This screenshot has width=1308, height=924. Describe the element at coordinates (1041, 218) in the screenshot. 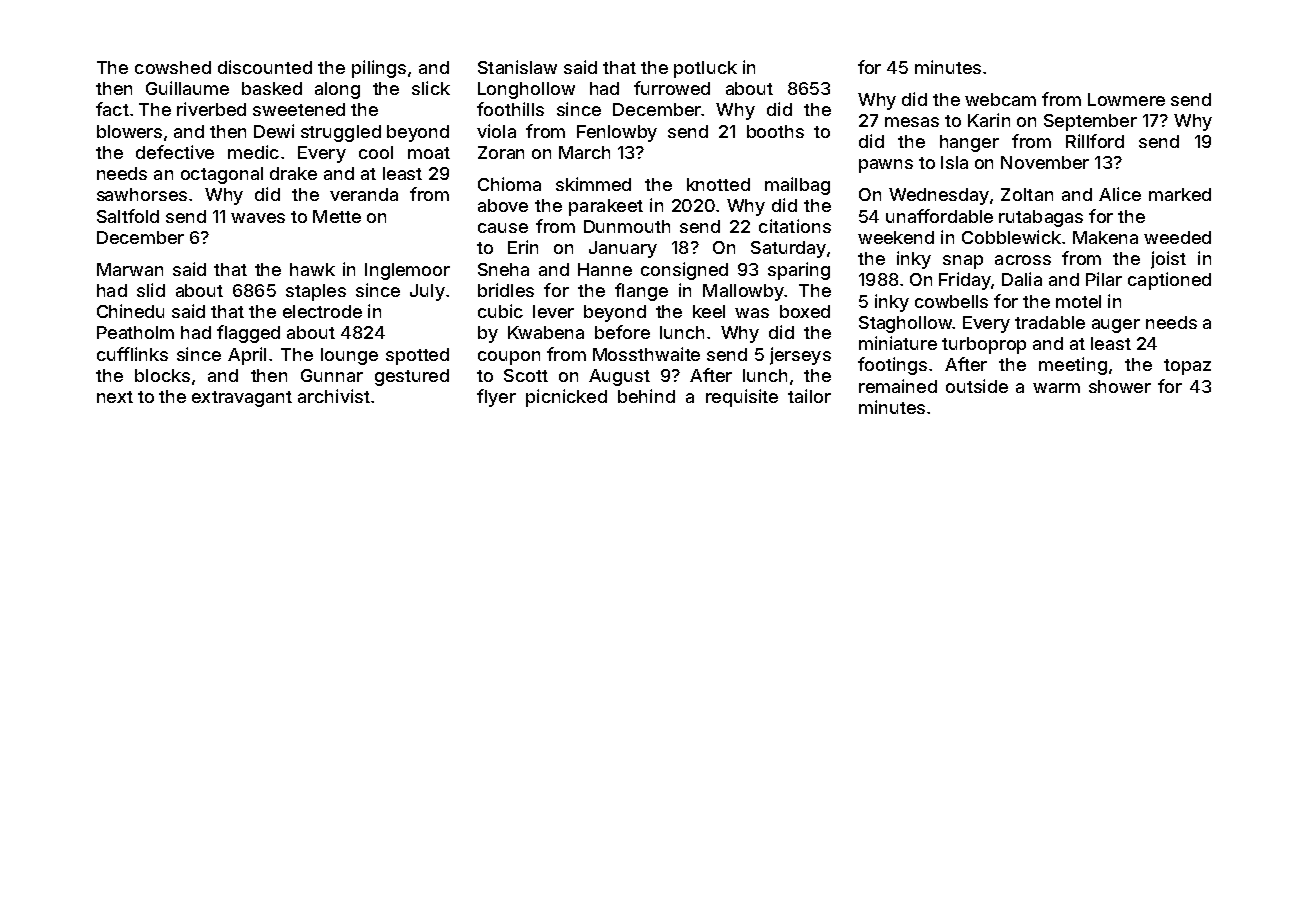

I see `rutabagas` at that location.
